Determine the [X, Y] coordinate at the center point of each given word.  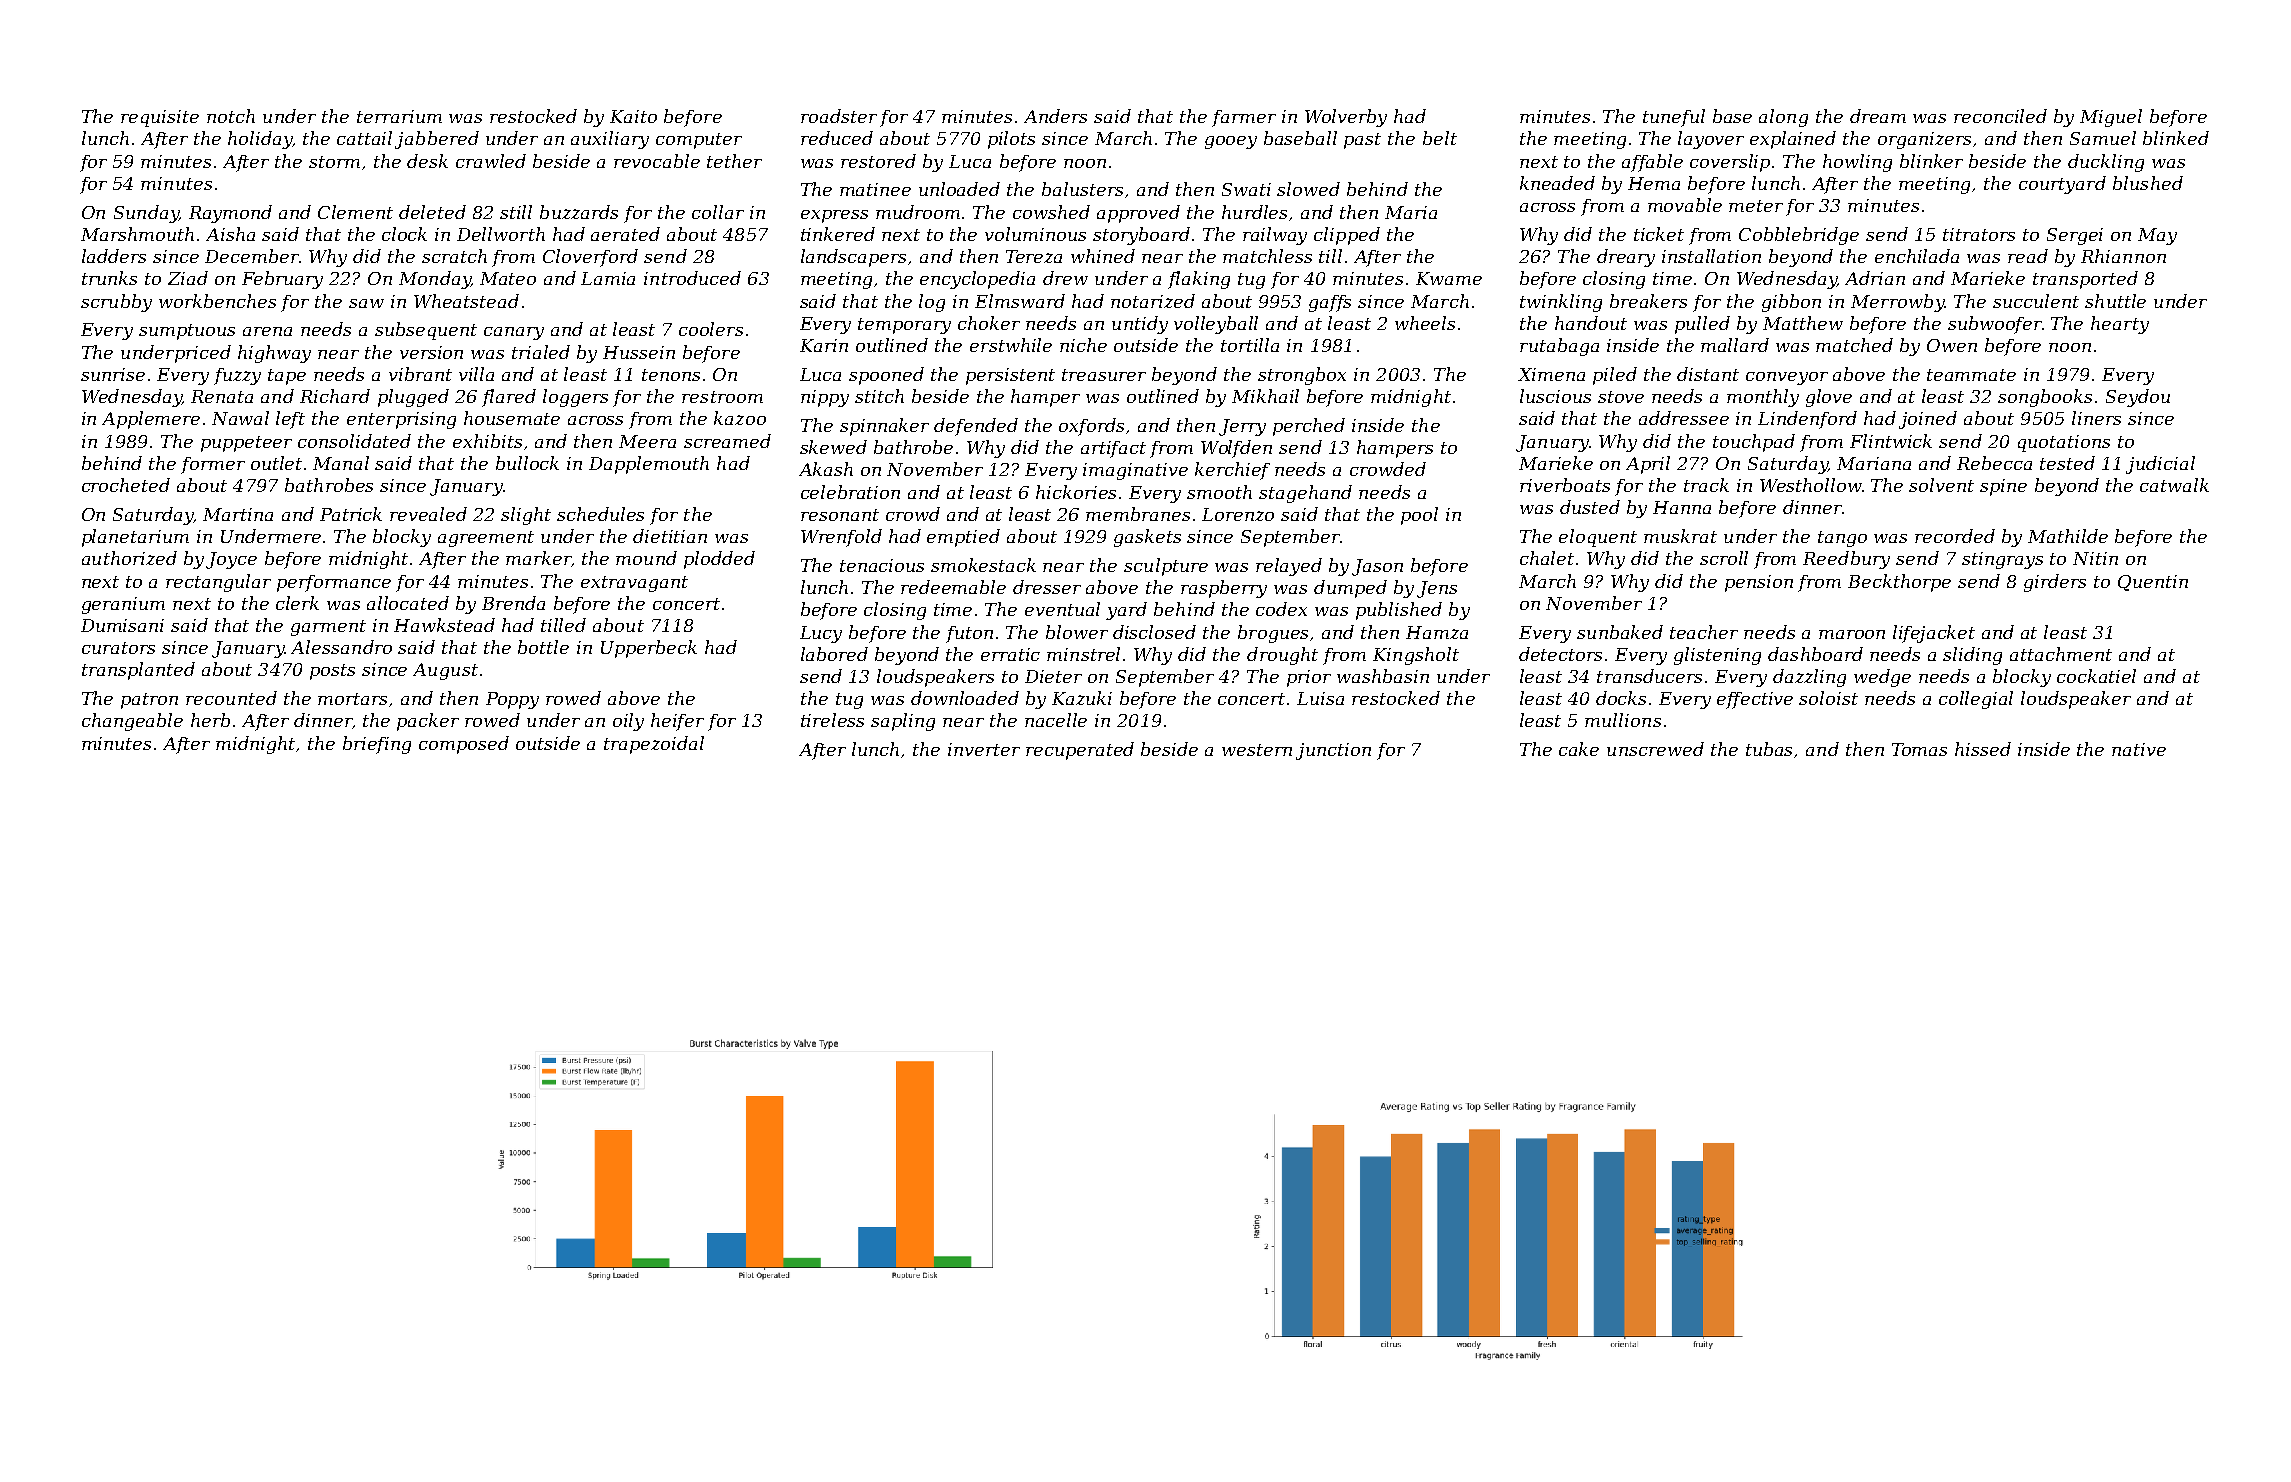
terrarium [399, 116]
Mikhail [1265, 396]
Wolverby [1346, 118]
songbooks [2045, 398]
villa [476, 374]
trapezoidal [654, 745]
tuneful [1674, 118]
